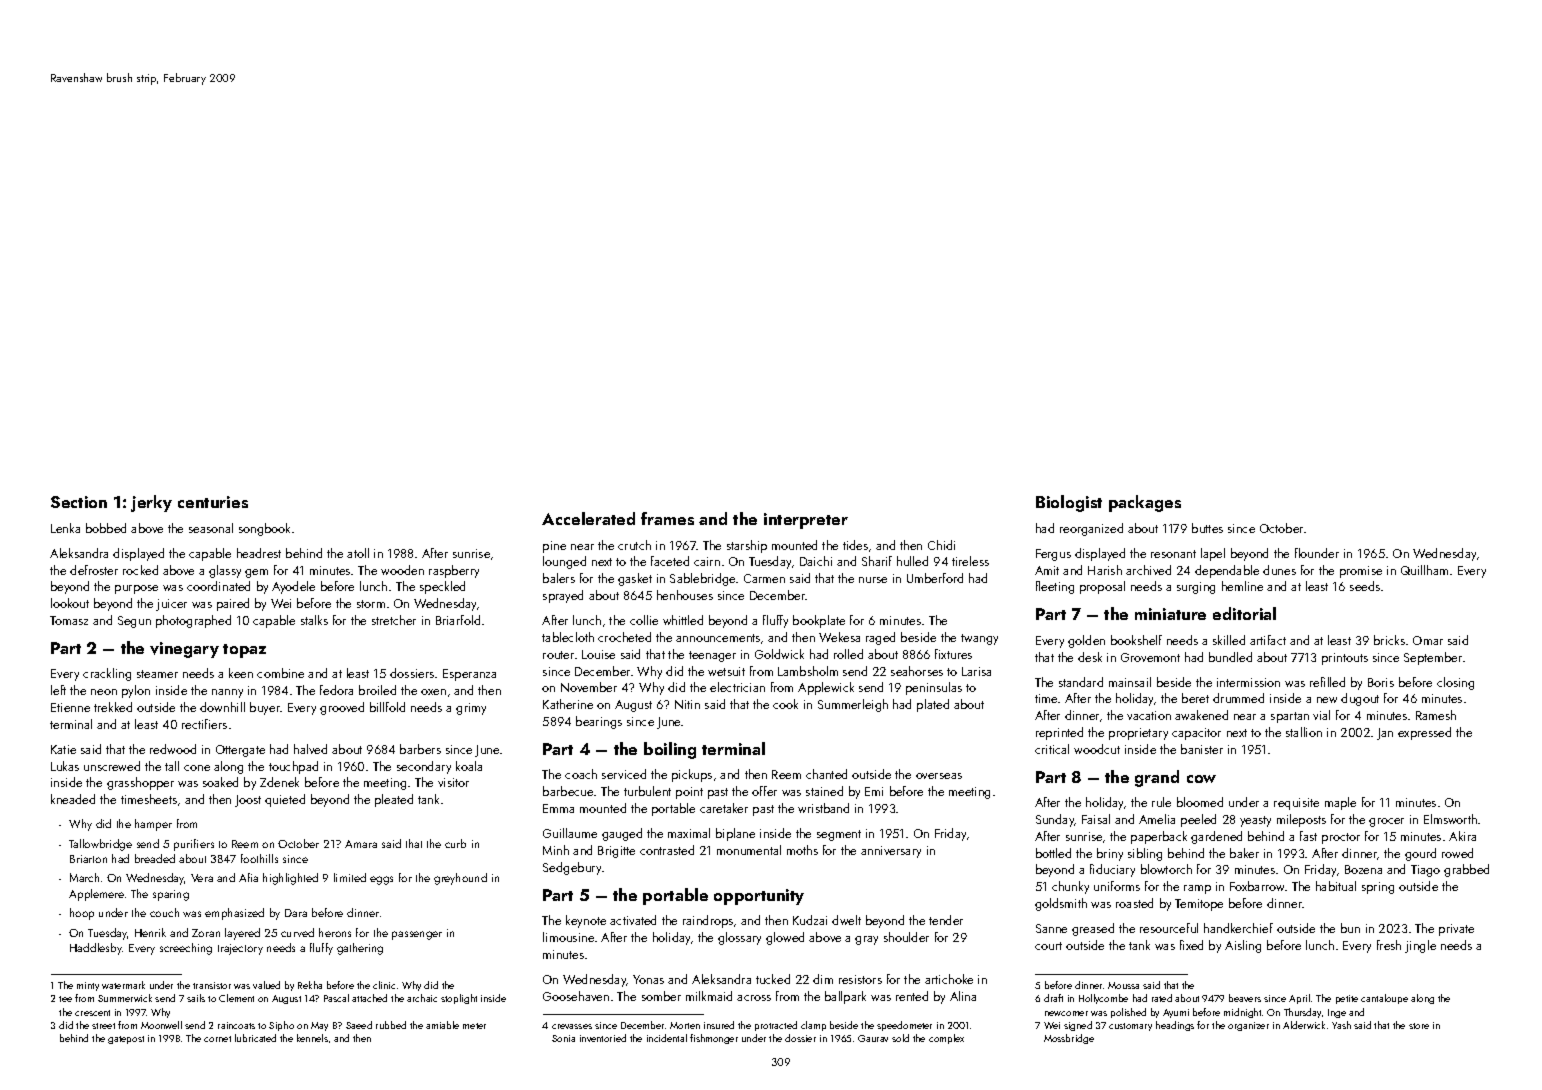 The height and width of the screenshot is (1090, 1542). What do you see at coordinates (946, 1039) in the screenshot?
I see `complex` at bounding box center [946, 1039].
